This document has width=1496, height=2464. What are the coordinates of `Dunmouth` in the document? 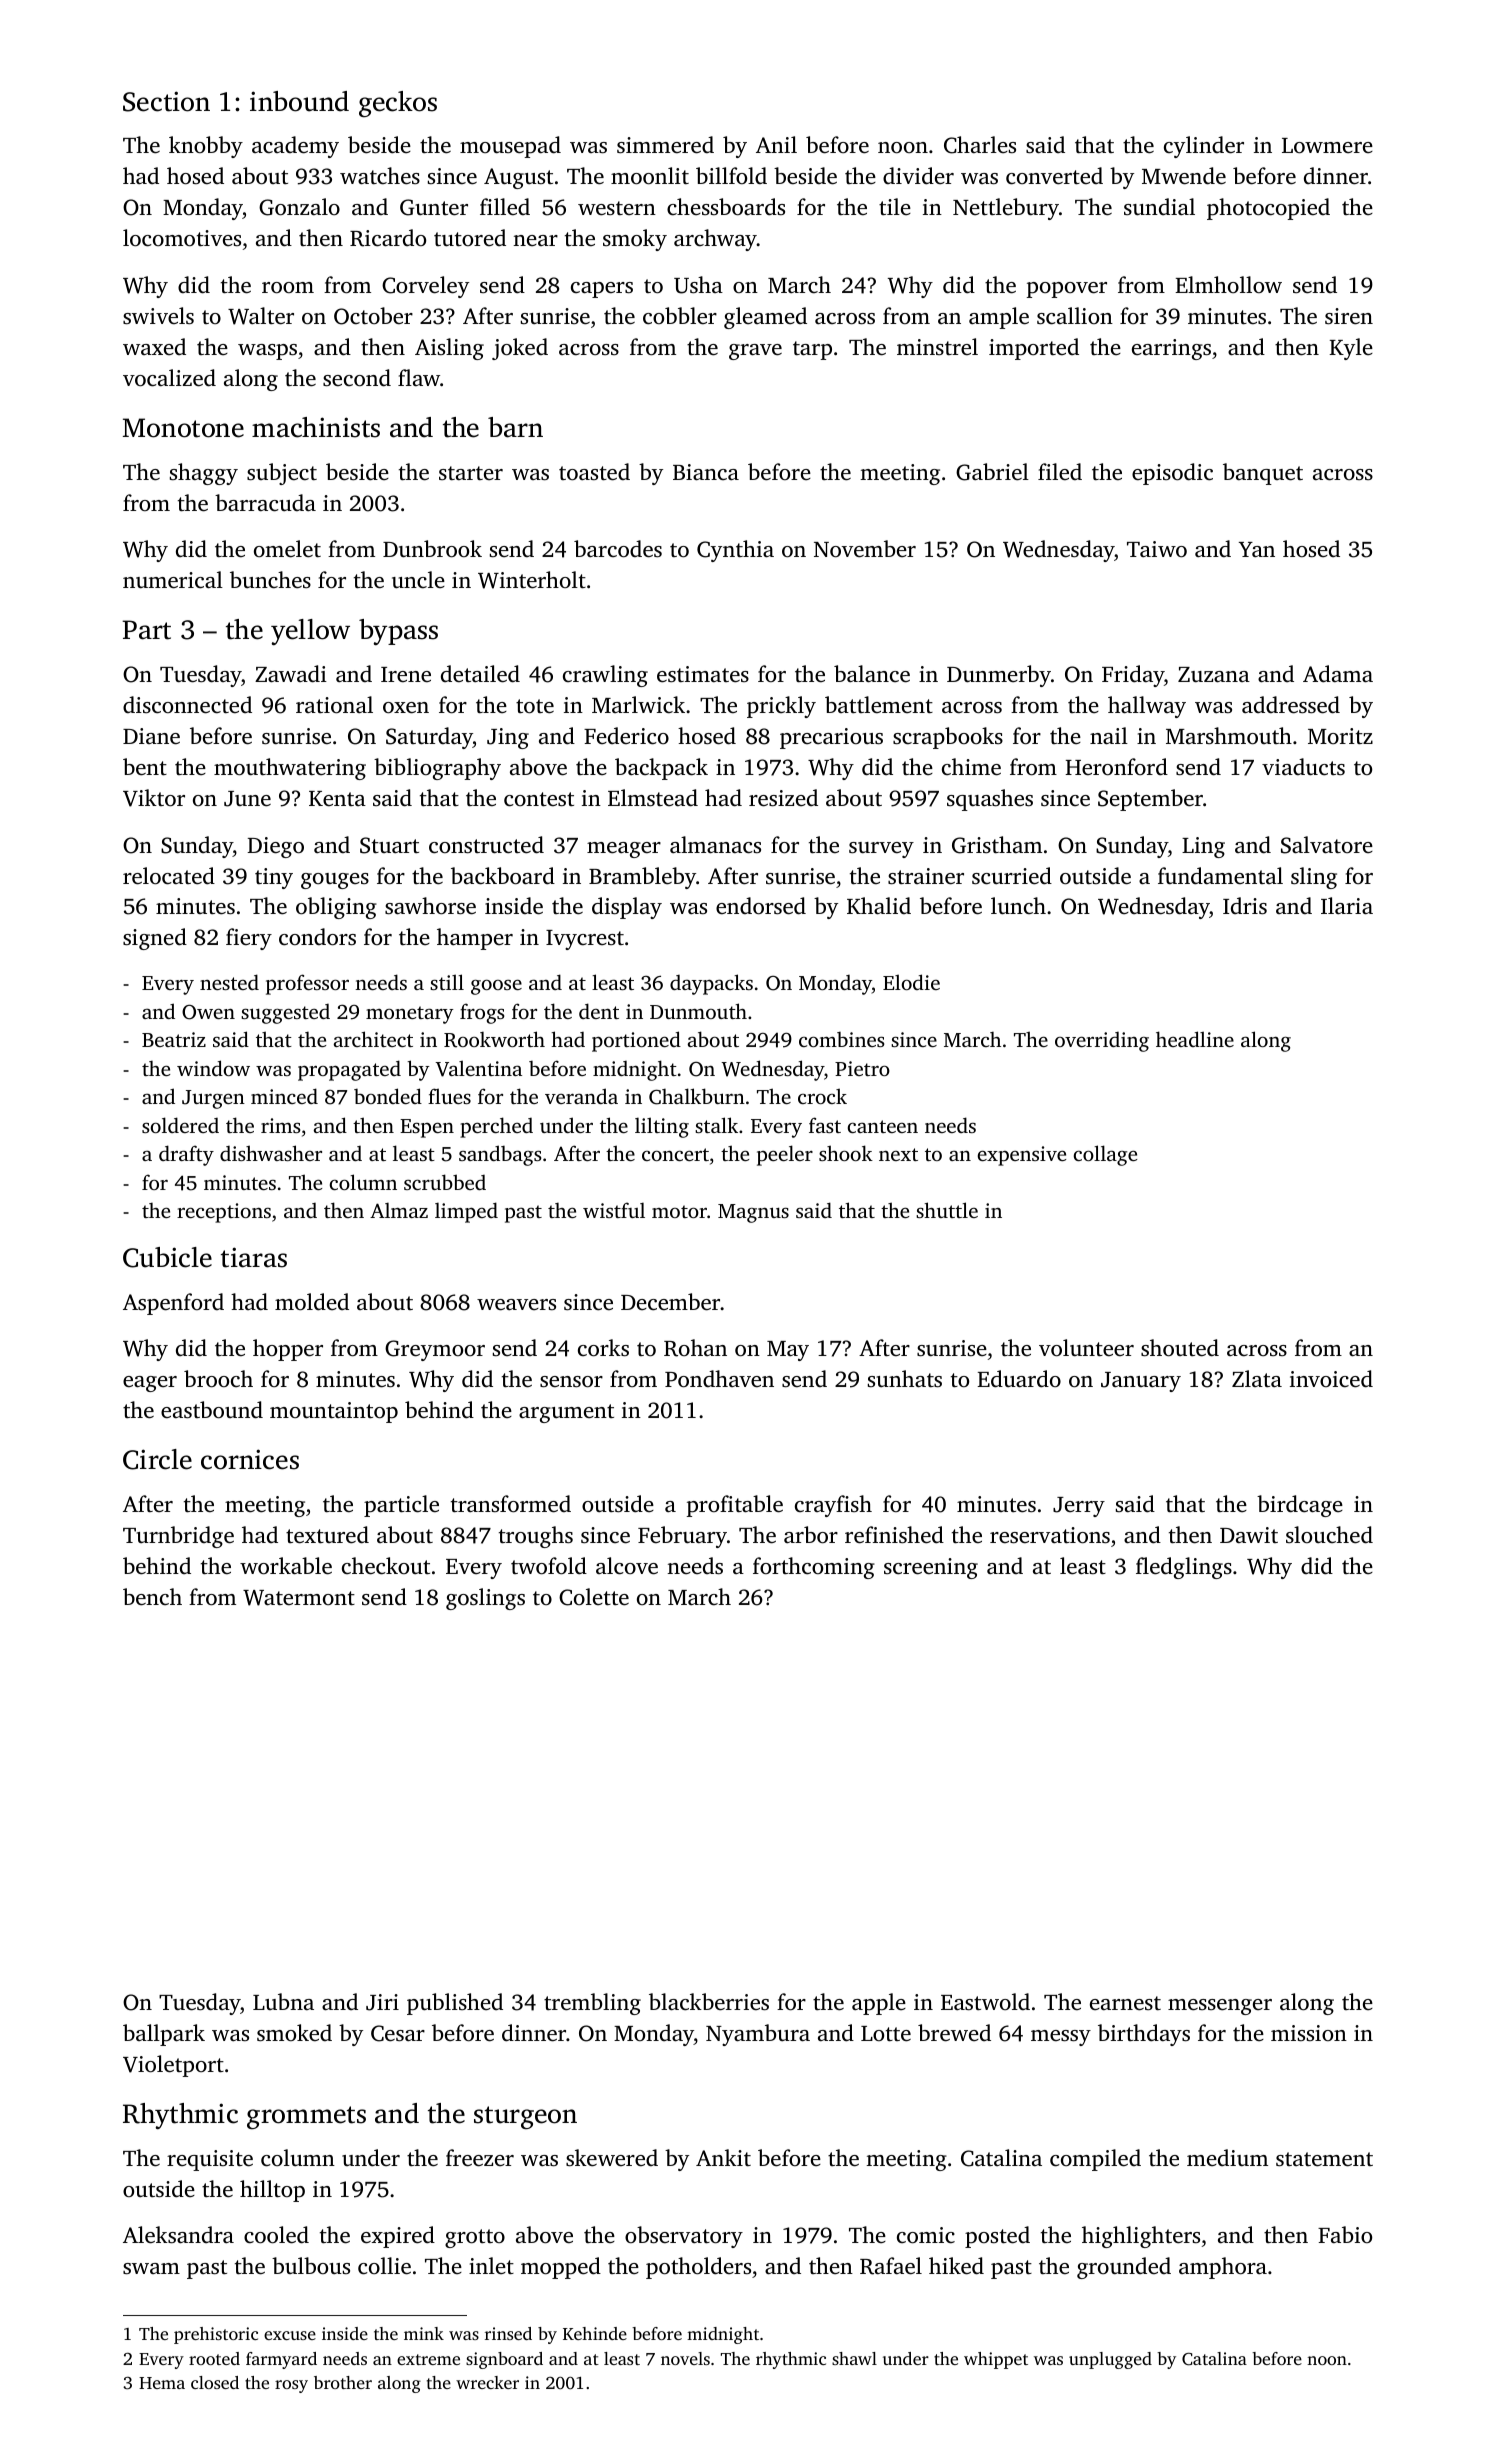 It's located at (698, 1011).
